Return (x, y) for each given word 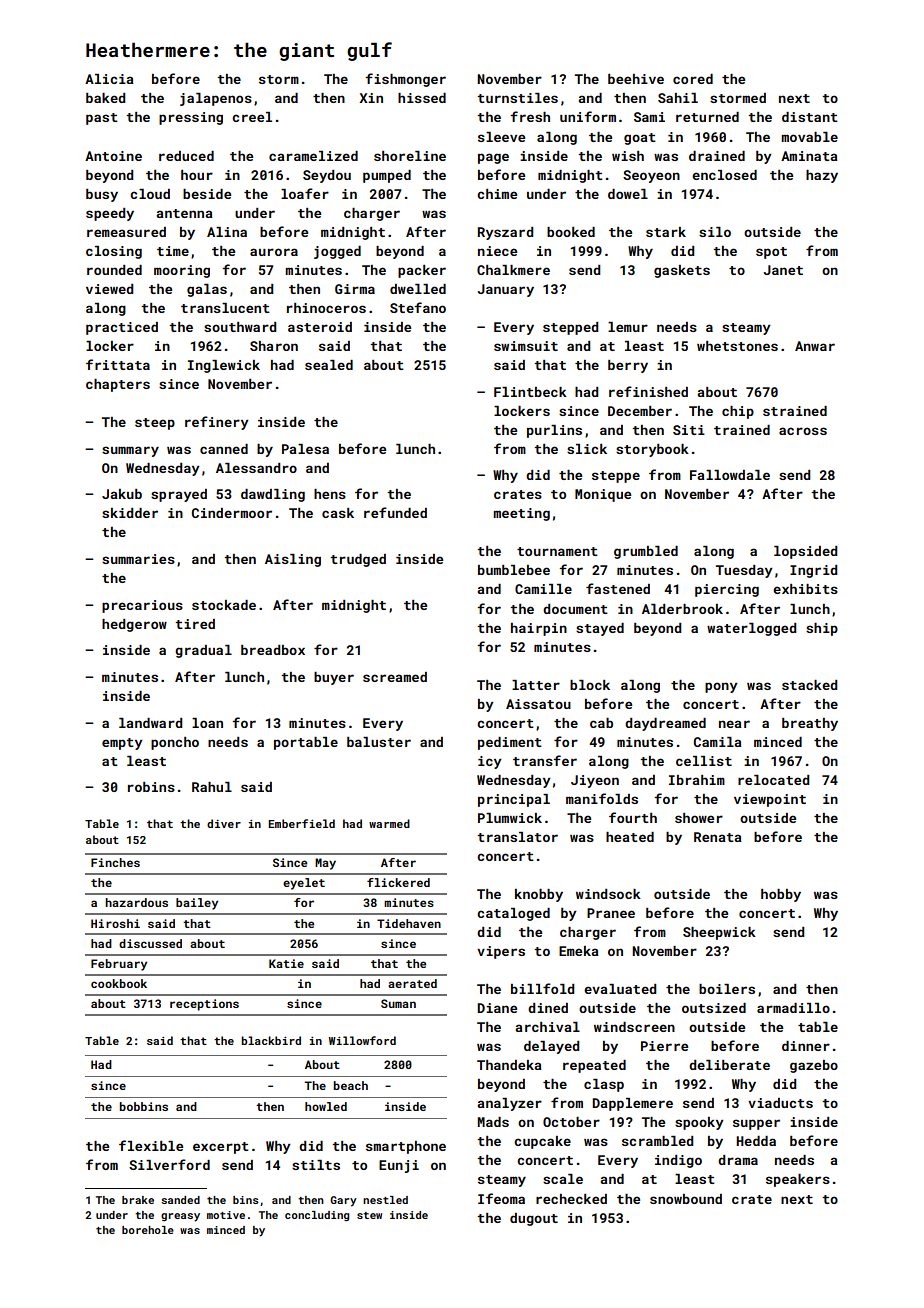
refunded (395, 512)
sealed (329, 365)
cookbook (119, 983)
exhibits (805, 589)
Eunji (399, 1166)
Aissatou (538, 704)
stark (666, 232)
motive (226, 1215)
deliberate (729, 1065)
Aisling (293, 560)
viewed (109, 289)
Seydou (327, 176)
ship (822, 629)
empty (122, 744)
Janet (783, 270)
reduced (186, 156)
